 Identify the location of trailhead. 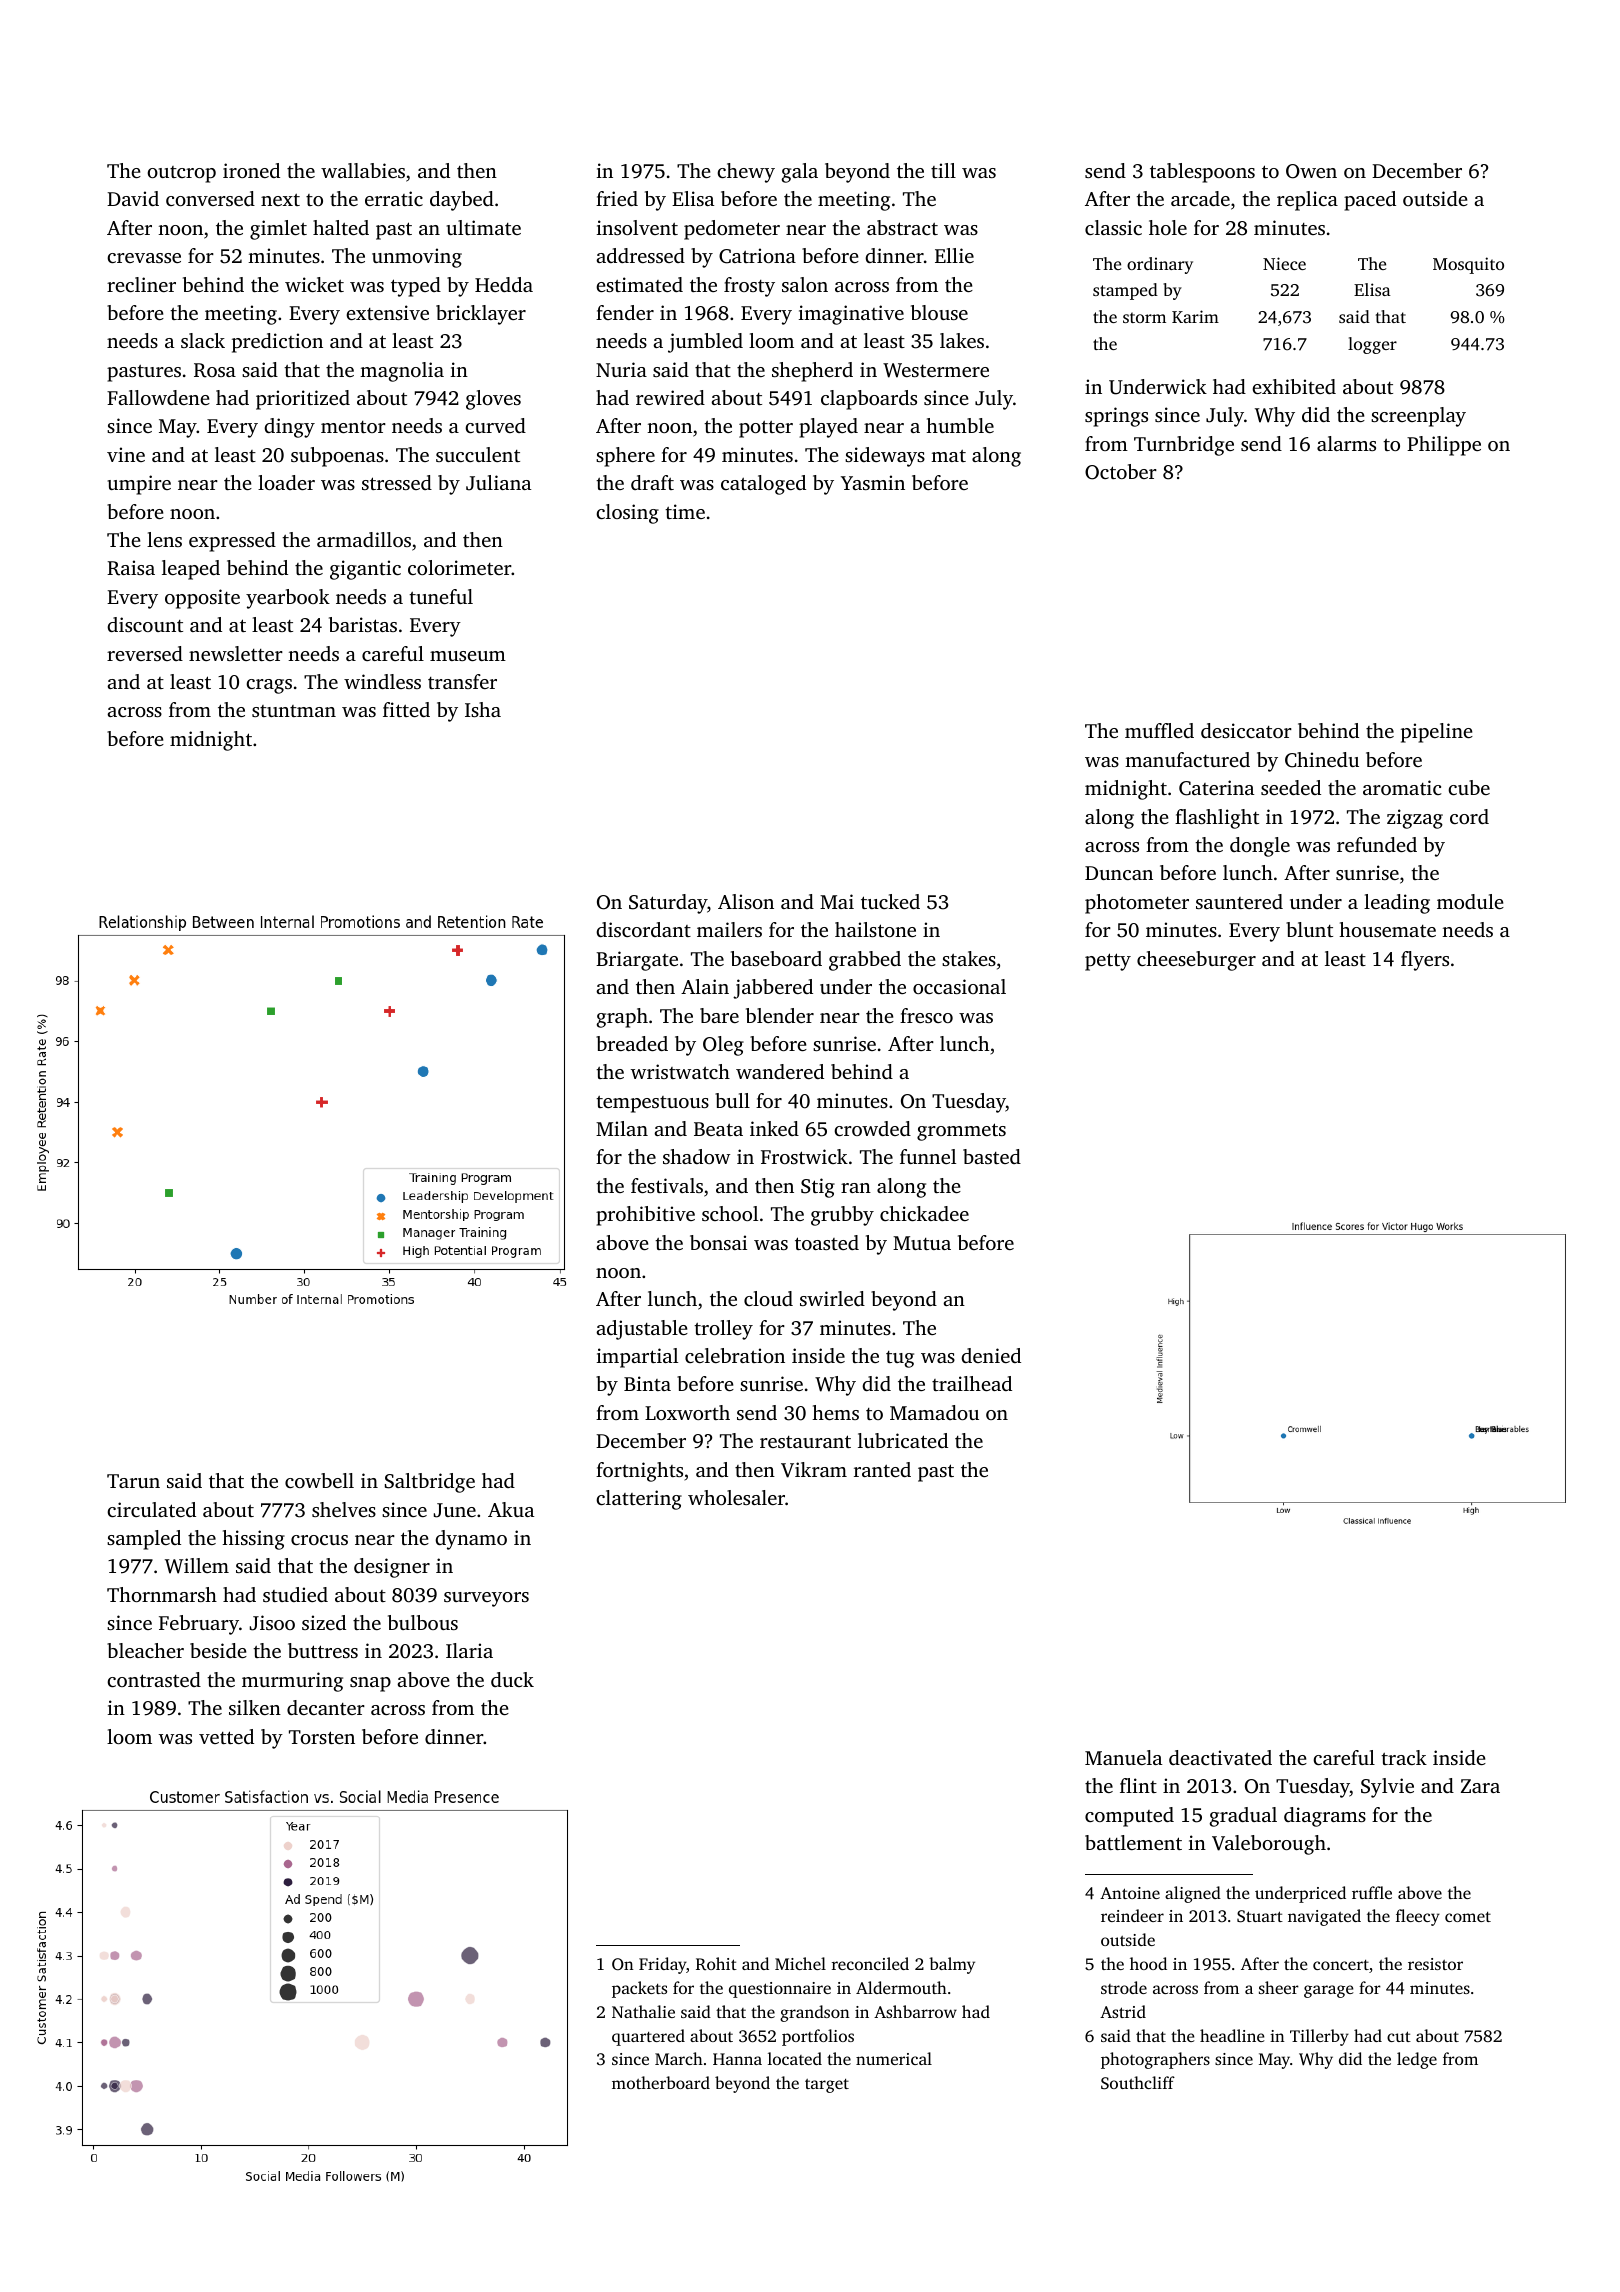
(972, 1383).
